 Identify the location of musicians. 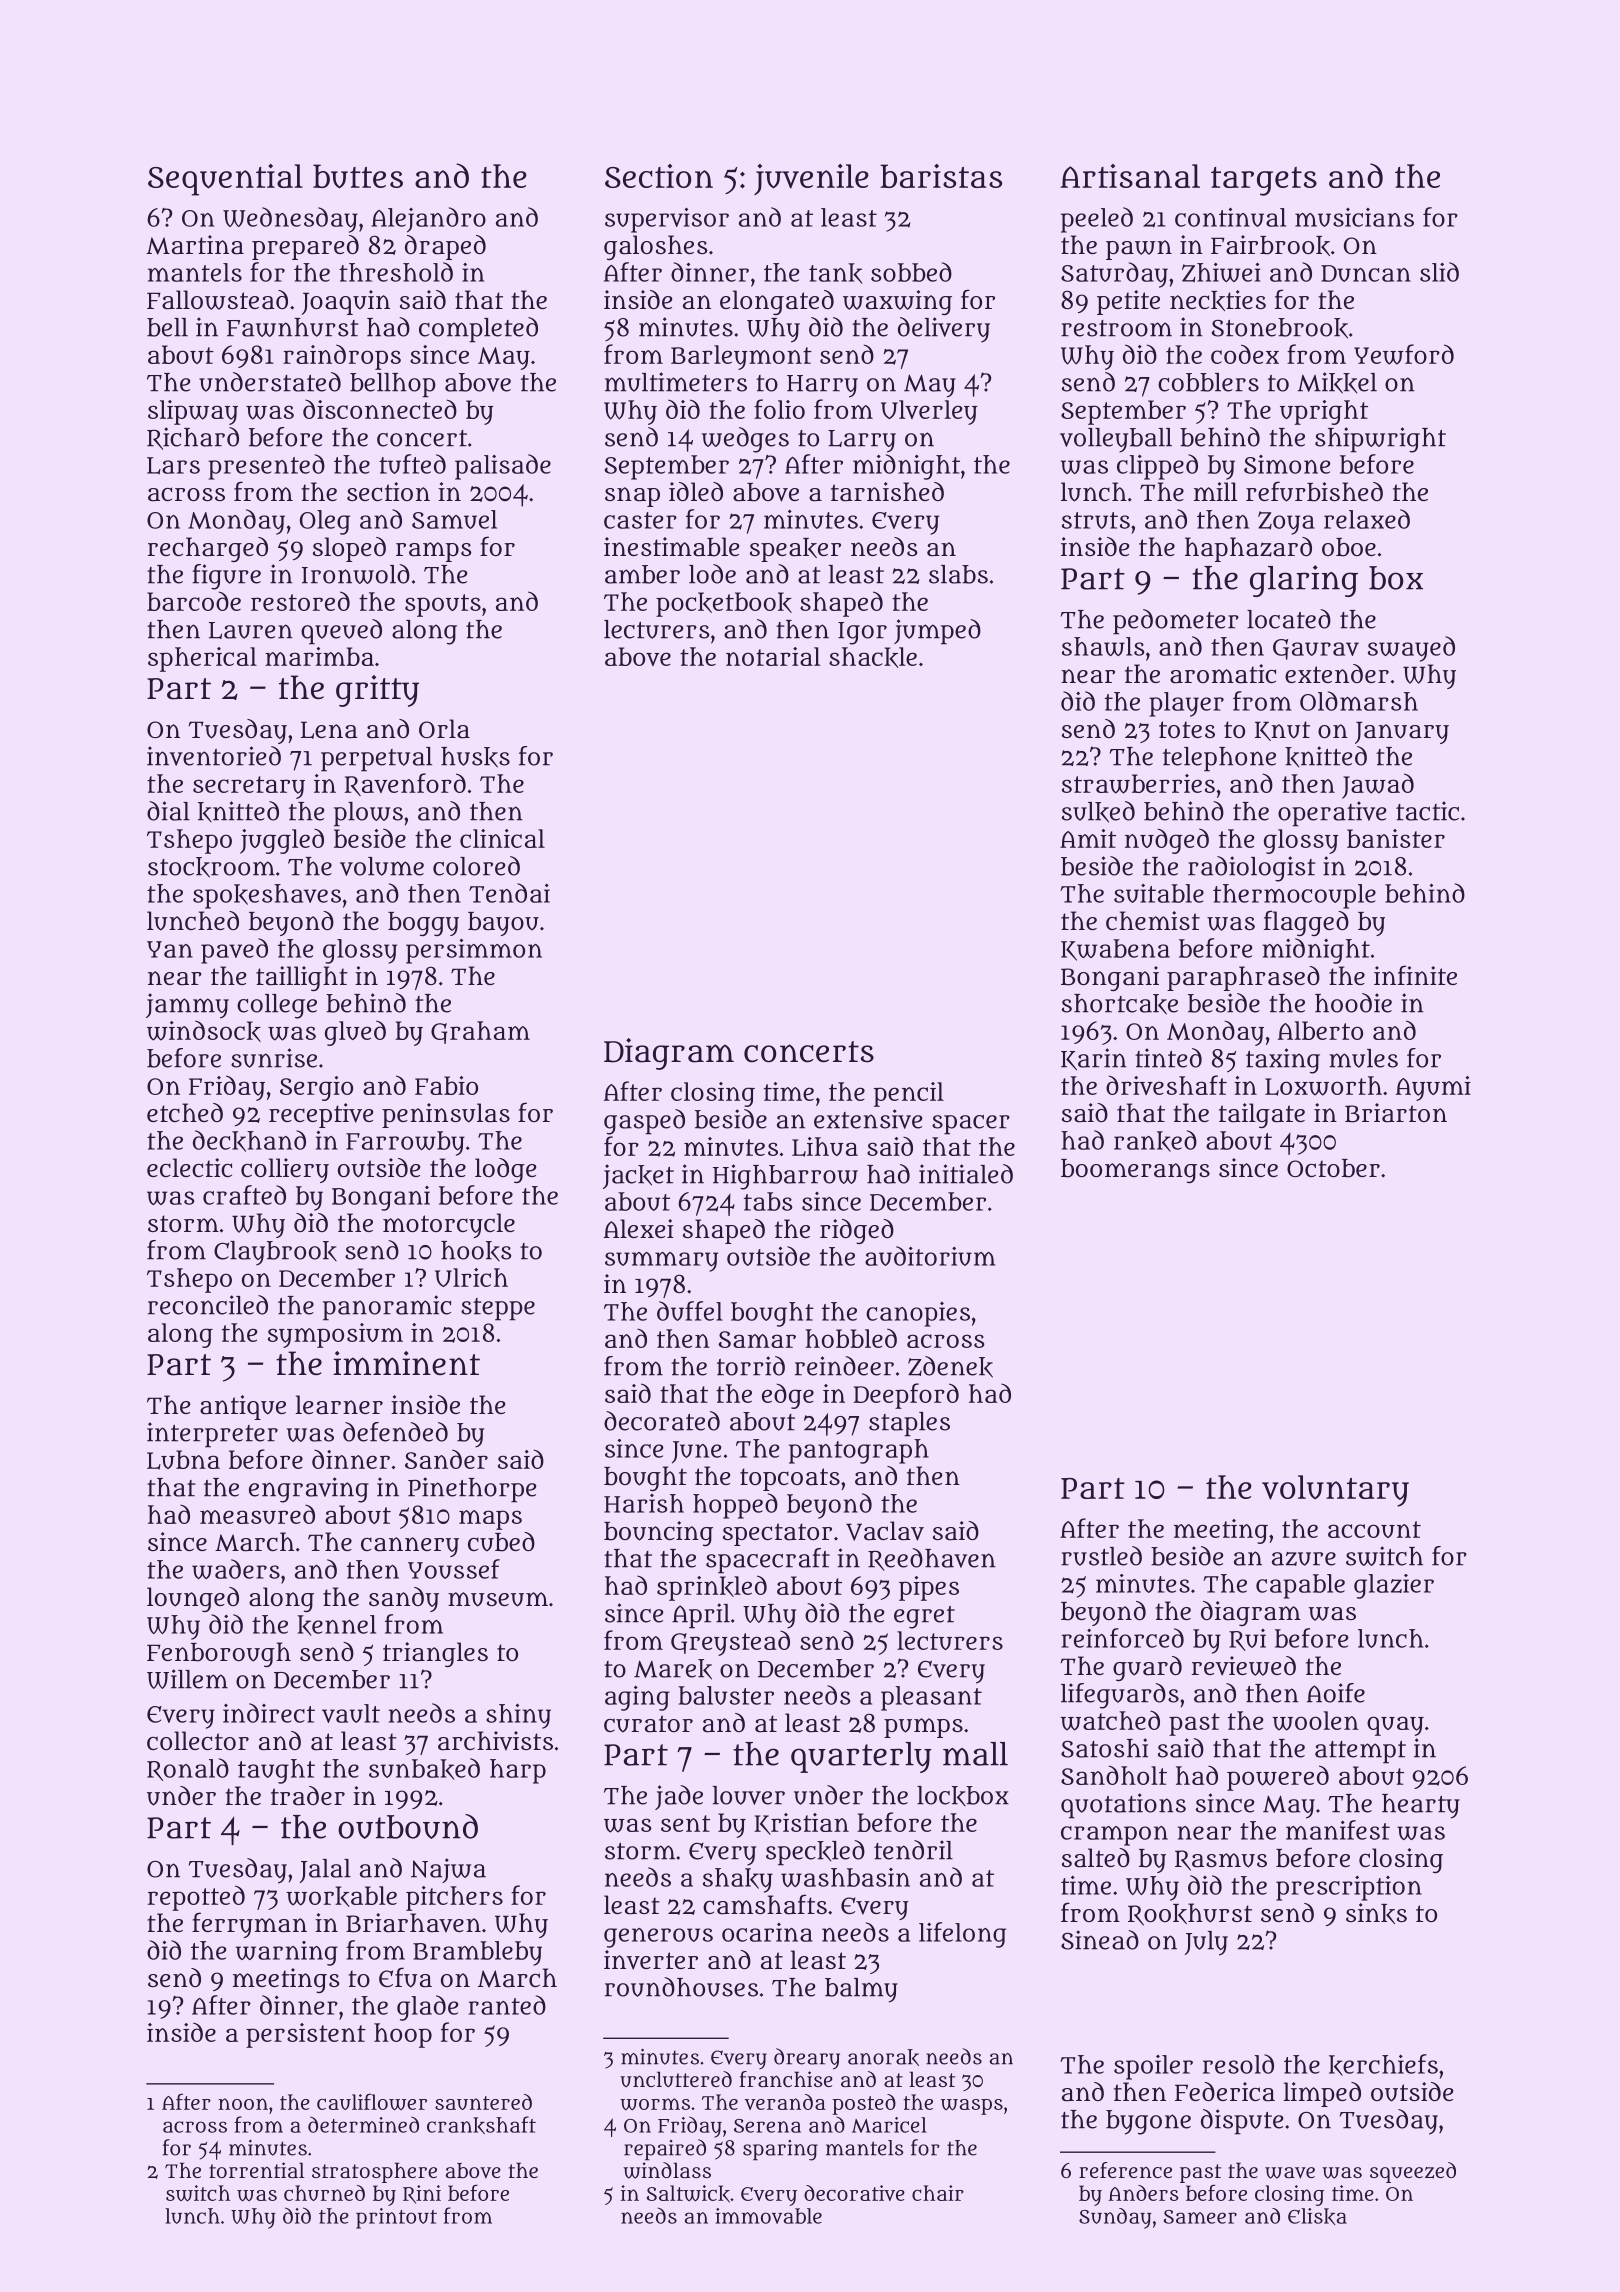
(1354, 217).
